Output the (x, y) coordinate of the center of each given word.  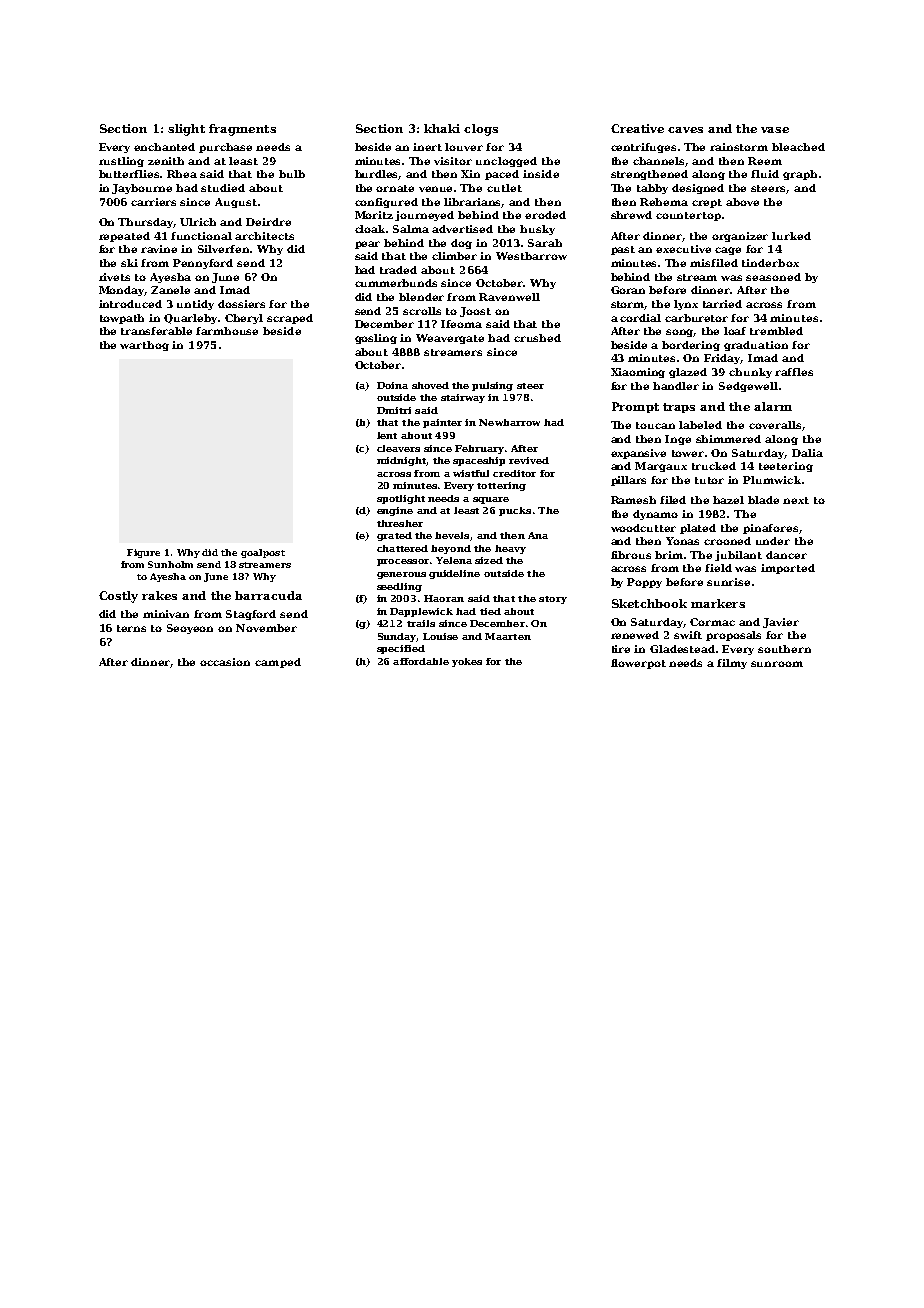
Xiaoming (638, 373)
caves (685, 130)
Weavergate (450, 339)
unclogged (506, 162)
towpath (122, 319)
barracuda (268, 595)
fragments (242, 130)
